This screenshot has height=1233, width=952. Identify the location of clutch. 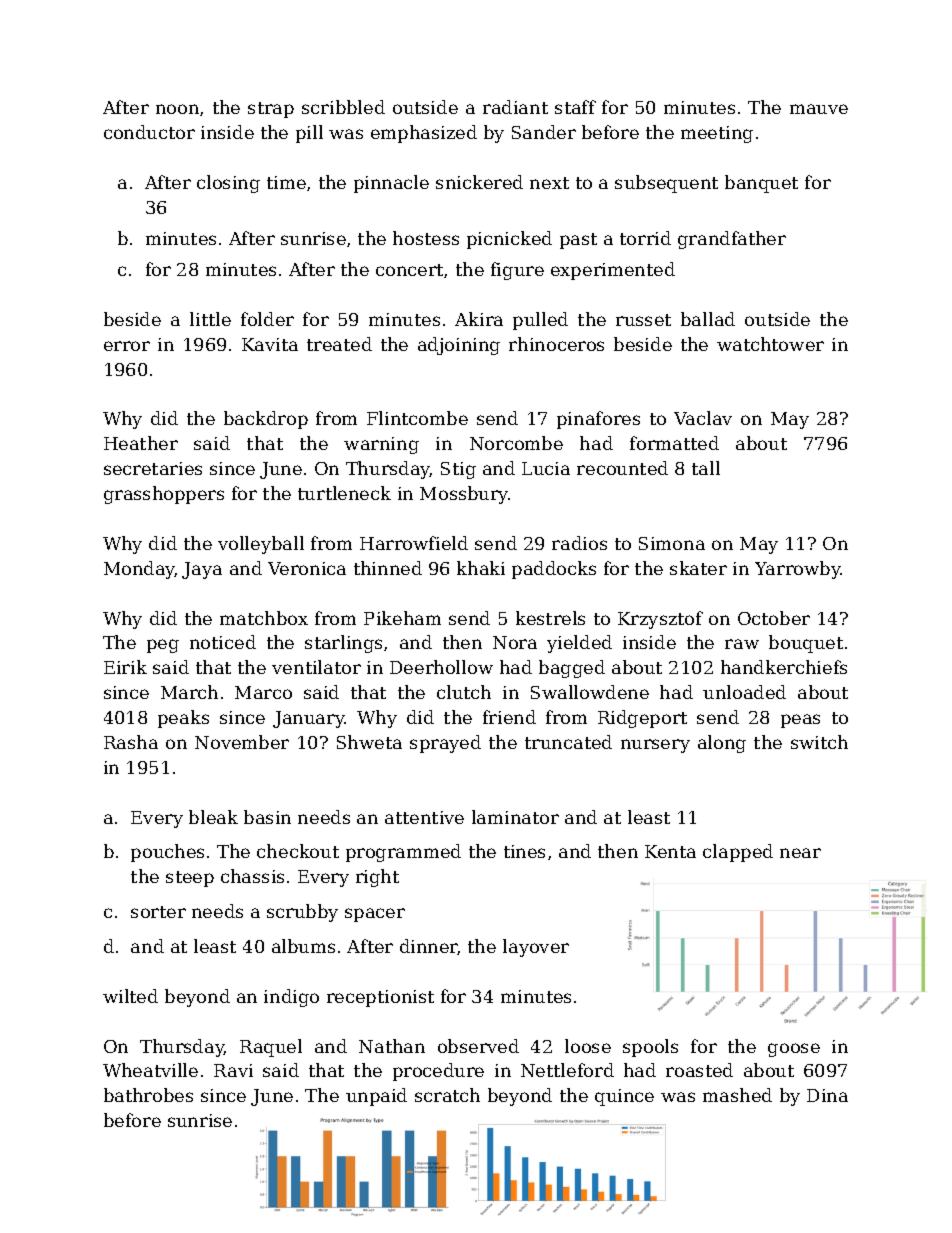
(464, 692).
